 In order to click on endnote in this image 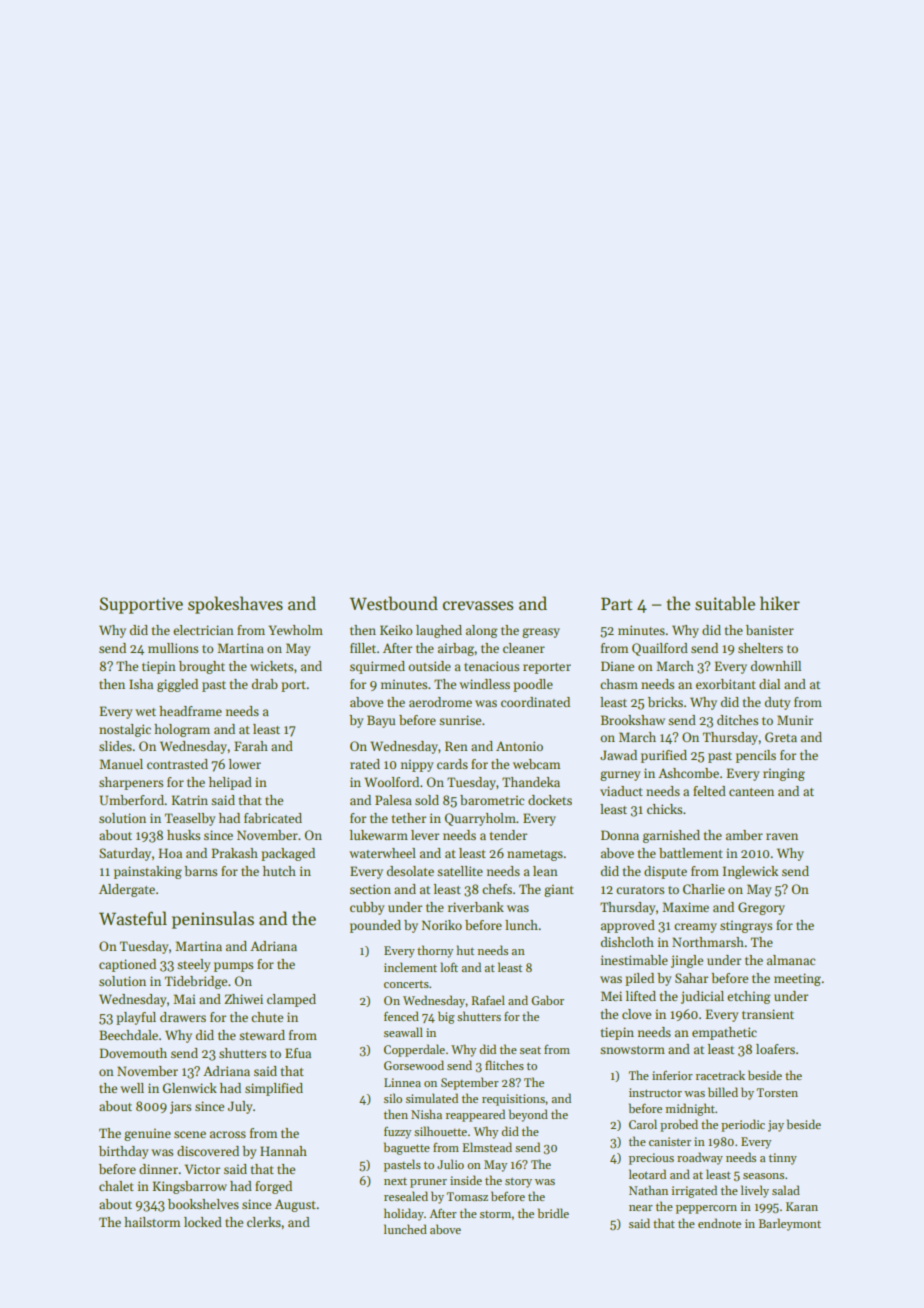, I will do `click(719, 1223)`.
